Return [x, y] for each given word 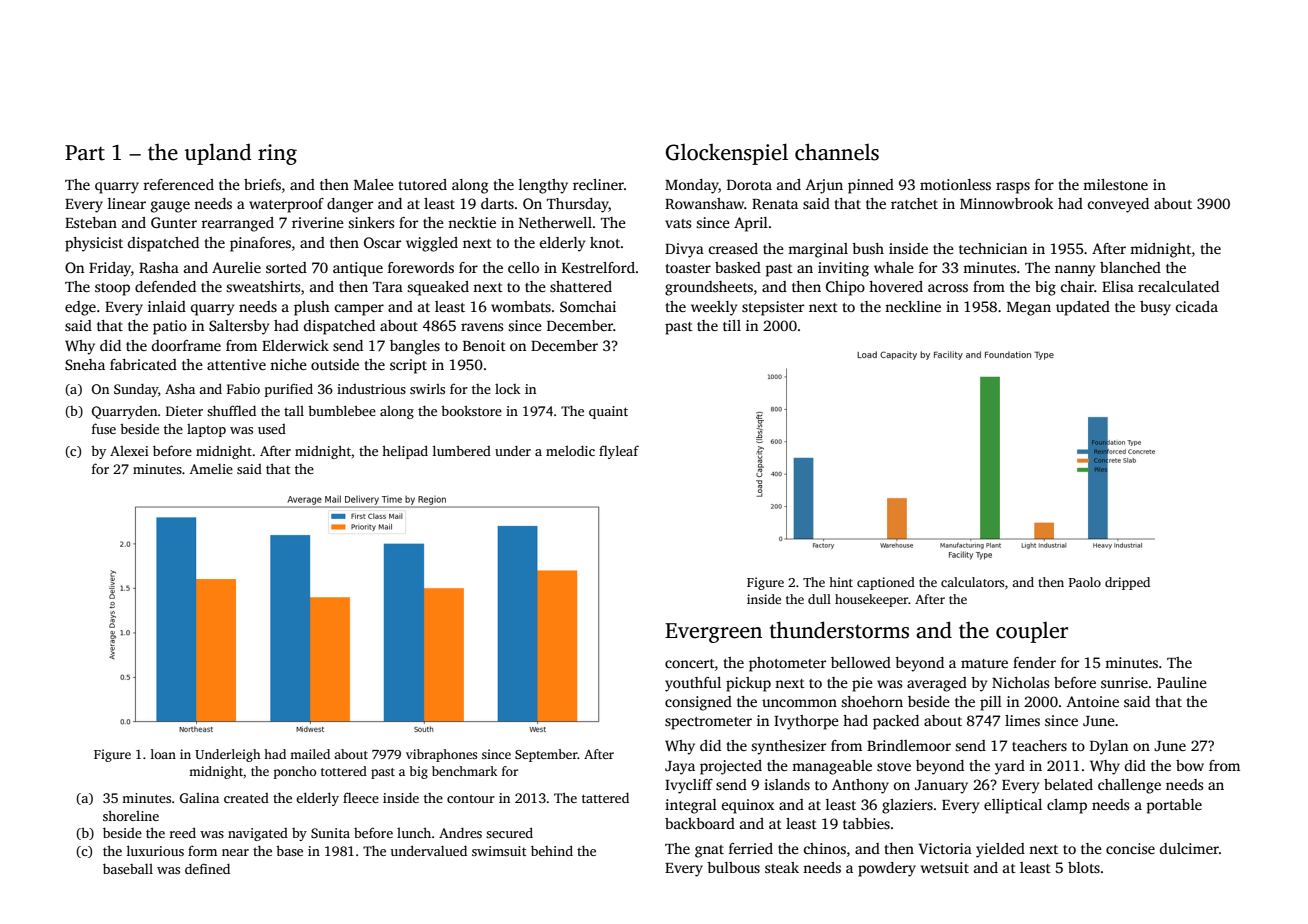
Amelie [211, 469]
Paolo [1085, 582]
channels [837, 152]
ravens [482, 327]
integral [691, 806]
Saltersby [239, 327]
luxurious [155, 850]
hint [841, 582]
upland [218, 154]
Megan [1029, 309]
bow [1190, 765]
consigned [698, 703]
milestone [1115, 184]
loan [163, 754]
